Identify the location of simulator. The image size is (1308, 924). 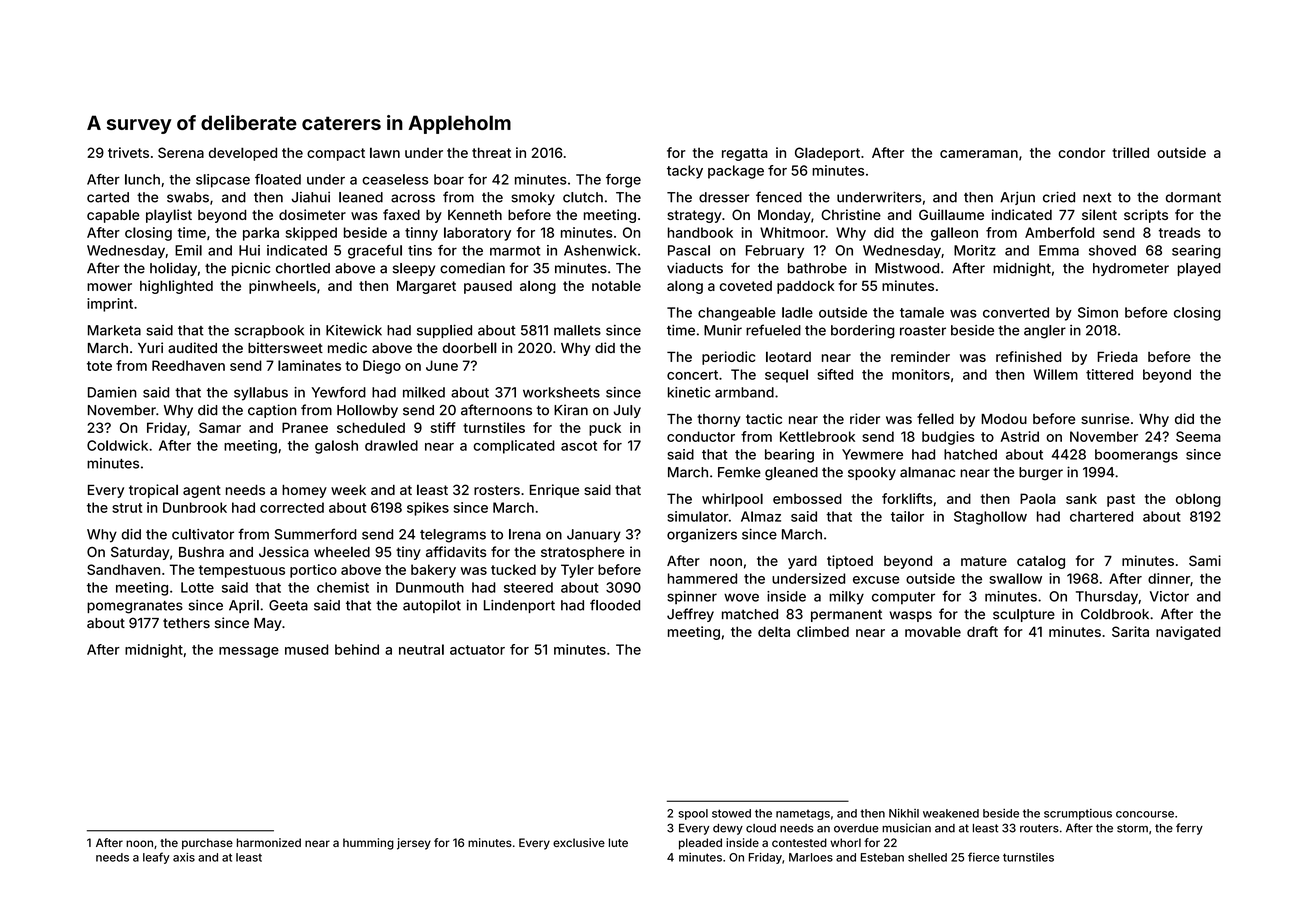
(698, 516).
